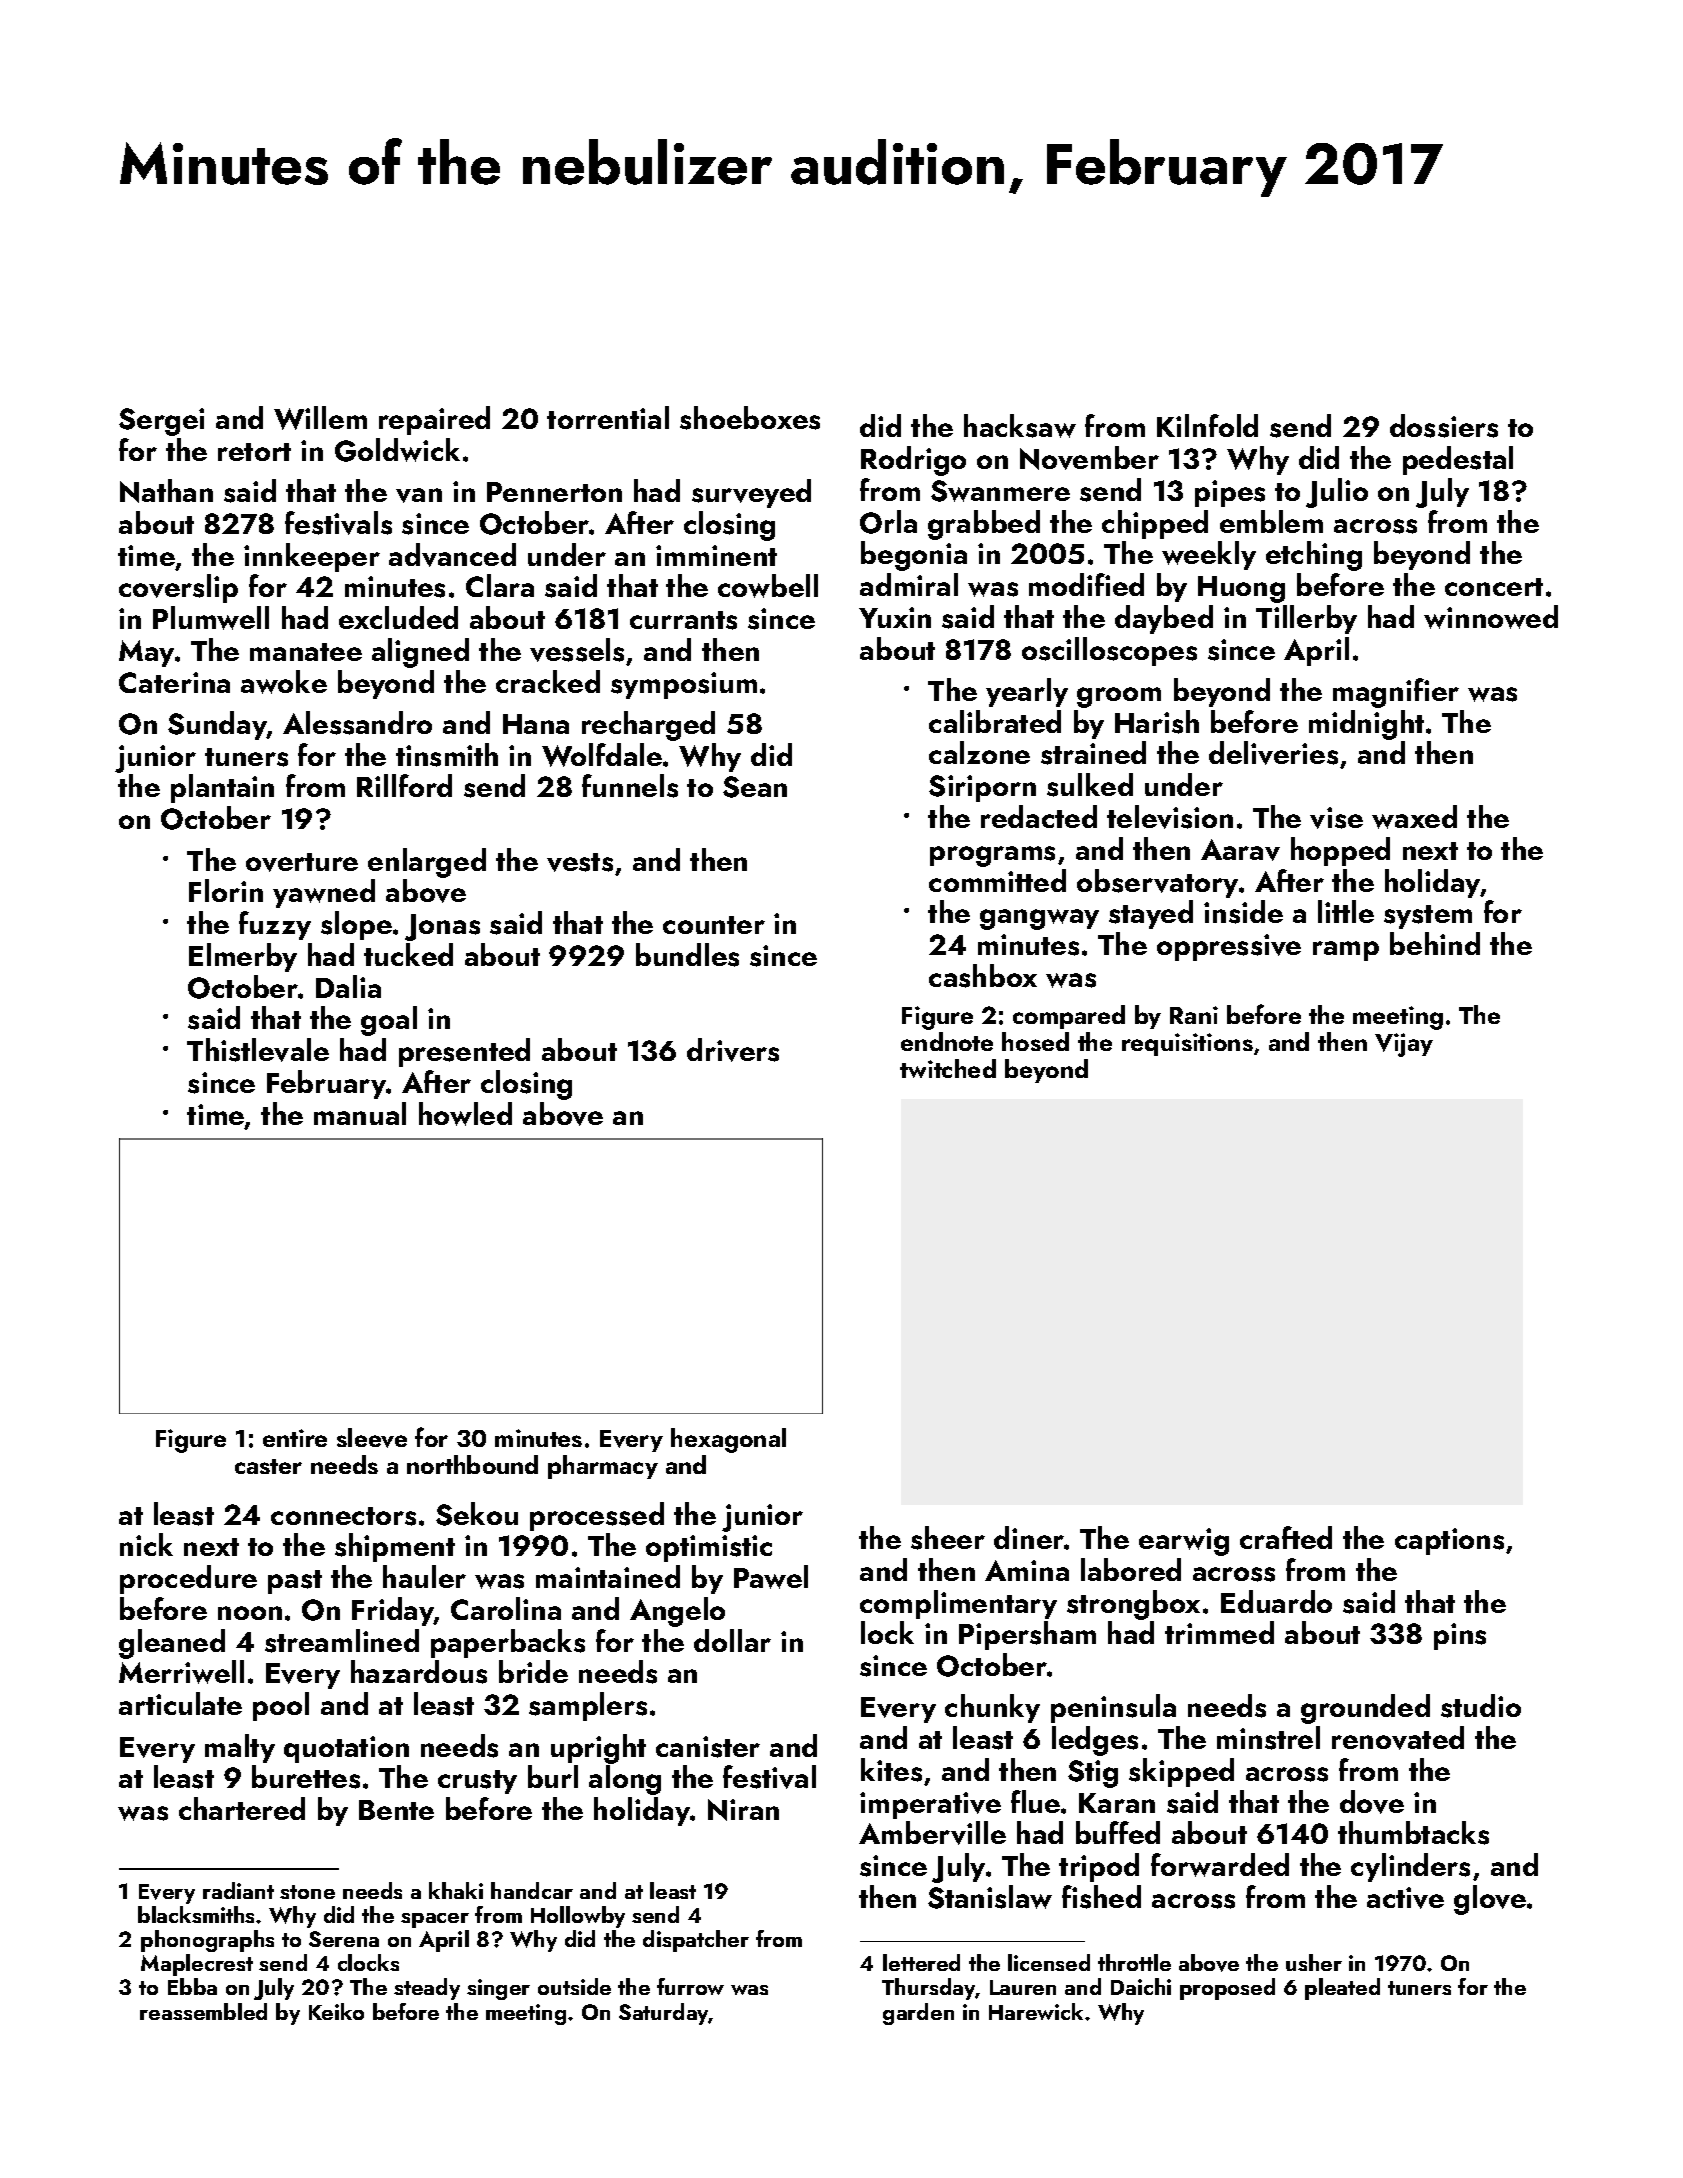  What do you see at coordinates (1396, 693) in the page?
I see `magnifier` at bounding box center [1396, 693].
